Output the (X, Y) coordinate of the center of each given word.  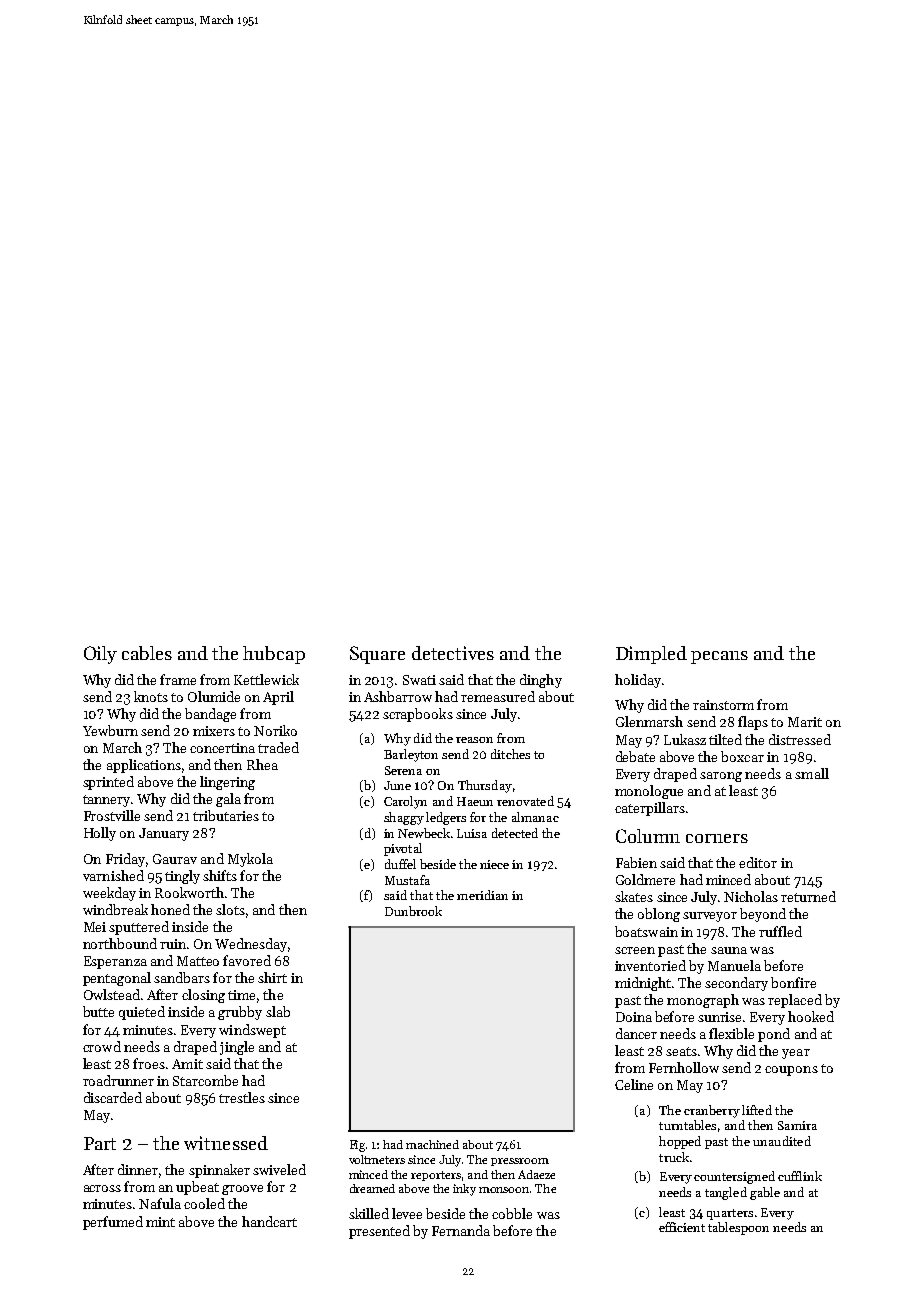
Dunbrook (413, 911)
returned (808, 896)
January (164, 834)
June (397, 785)
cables (147, 653)
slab (278, 1011)
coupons (791, 1071)
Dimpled (651, 655)
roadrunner (118, 1080)
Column (648, 836)
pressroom (520, 1162)
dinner (138, 1169)
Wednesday (251, 945)
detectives (453, 653)
